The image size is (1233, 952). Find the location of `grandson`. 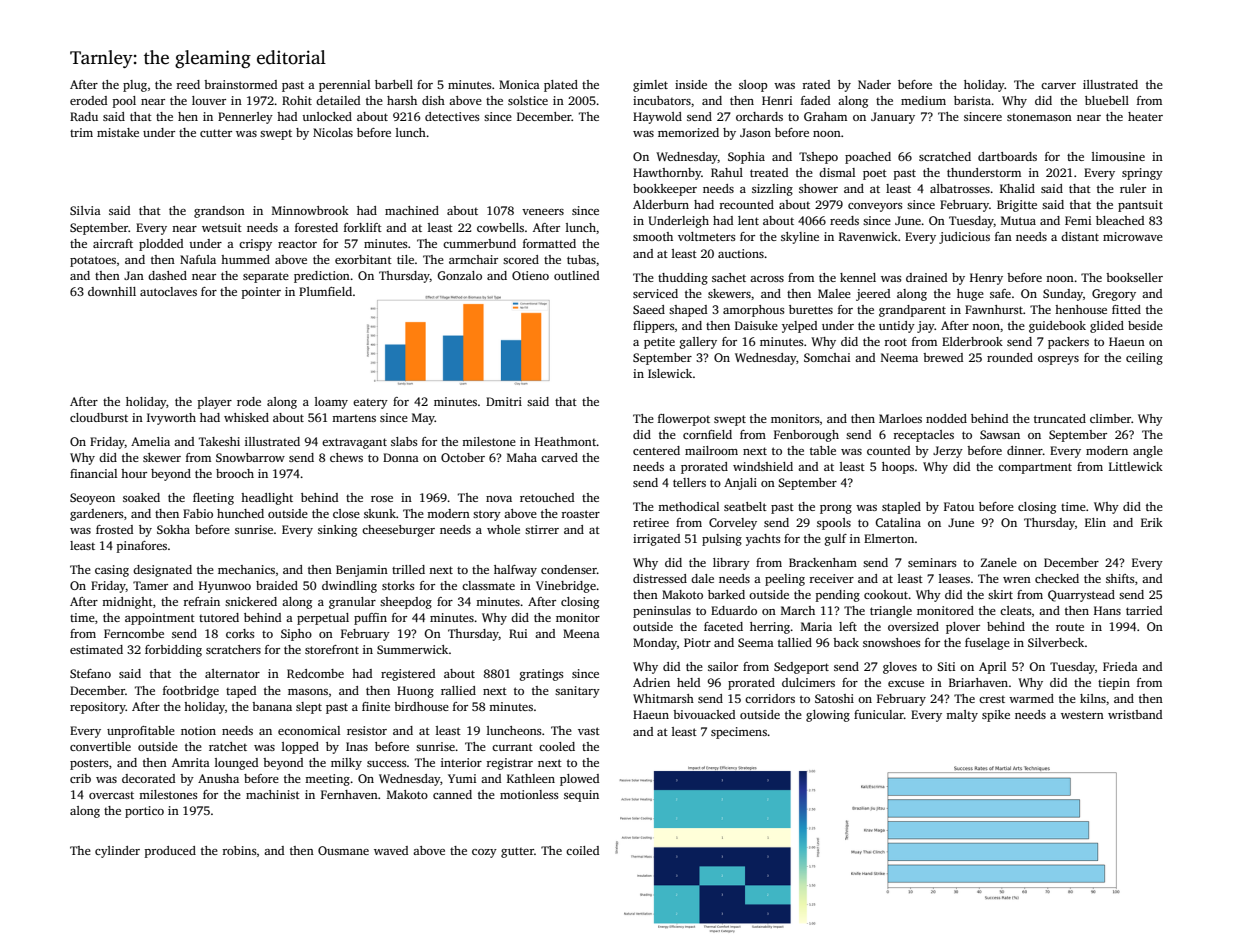

grandson is located at coordinates (219, 212).
